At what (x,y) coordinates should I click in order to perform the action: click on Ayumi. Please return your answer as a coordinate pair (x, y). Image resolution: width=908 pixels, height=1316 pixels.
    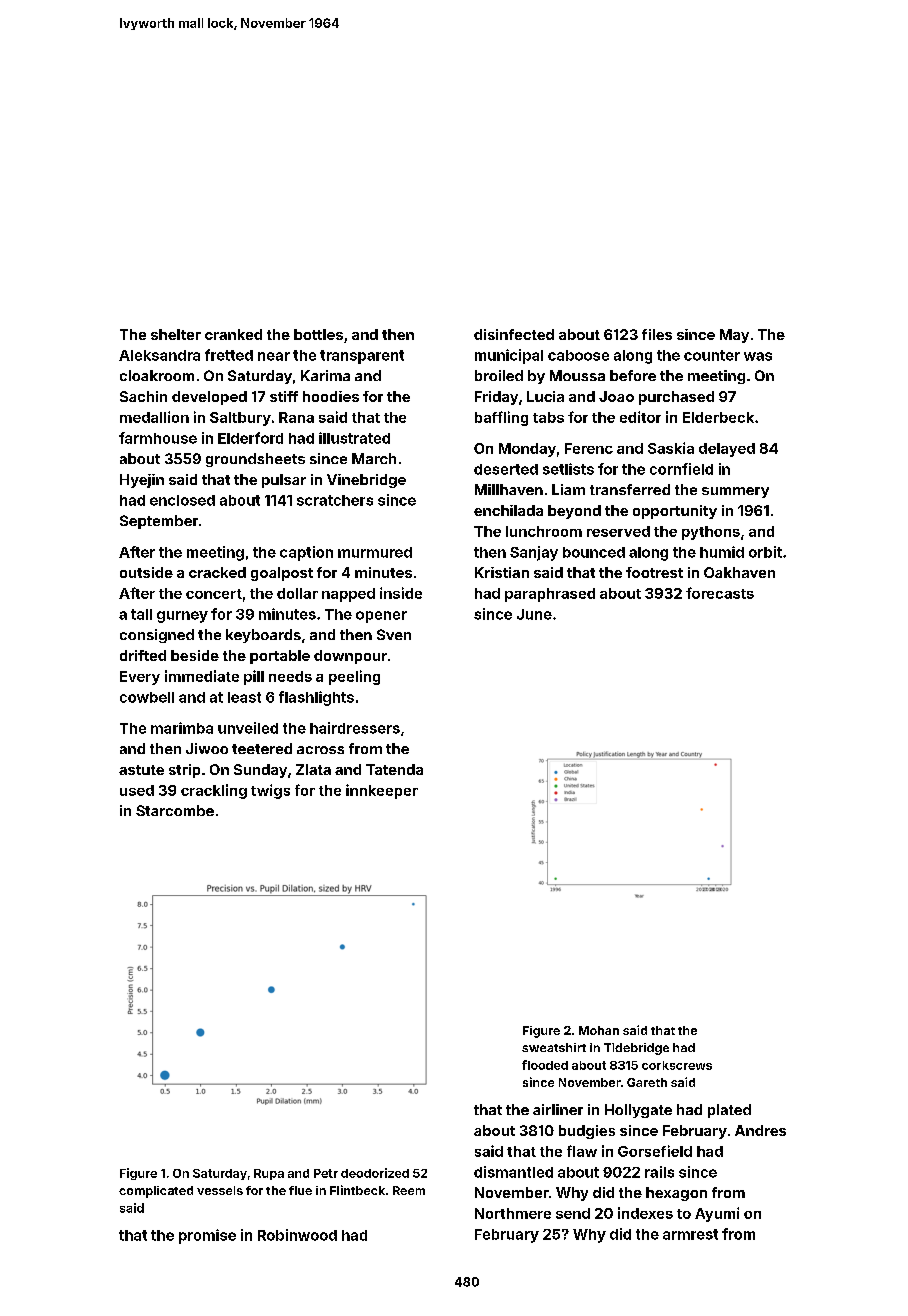
    Looking at the image, I should click on (717, 1214).
